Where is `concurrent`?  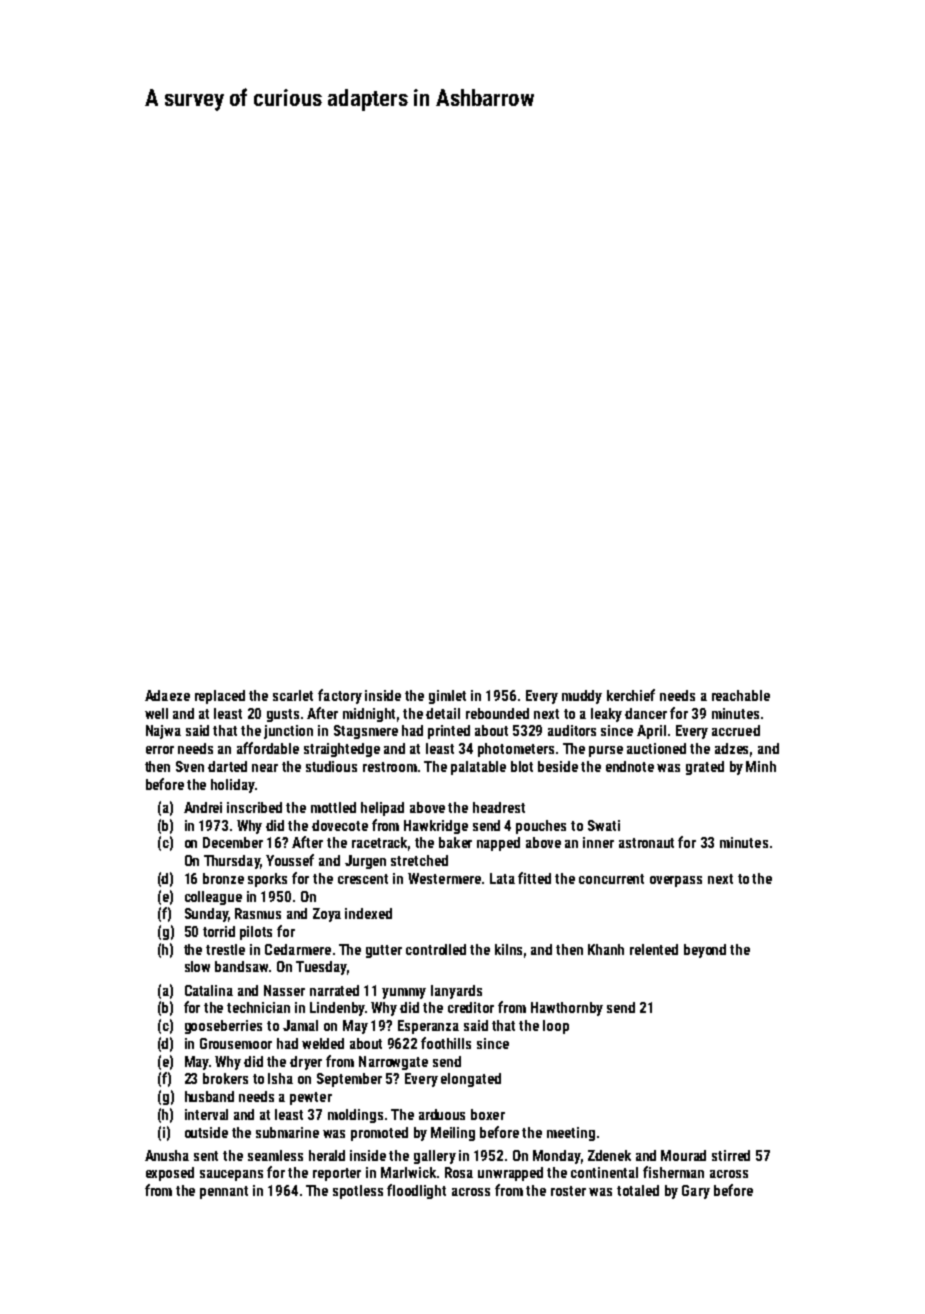
concurrent is located at coordinates (611, 879).
